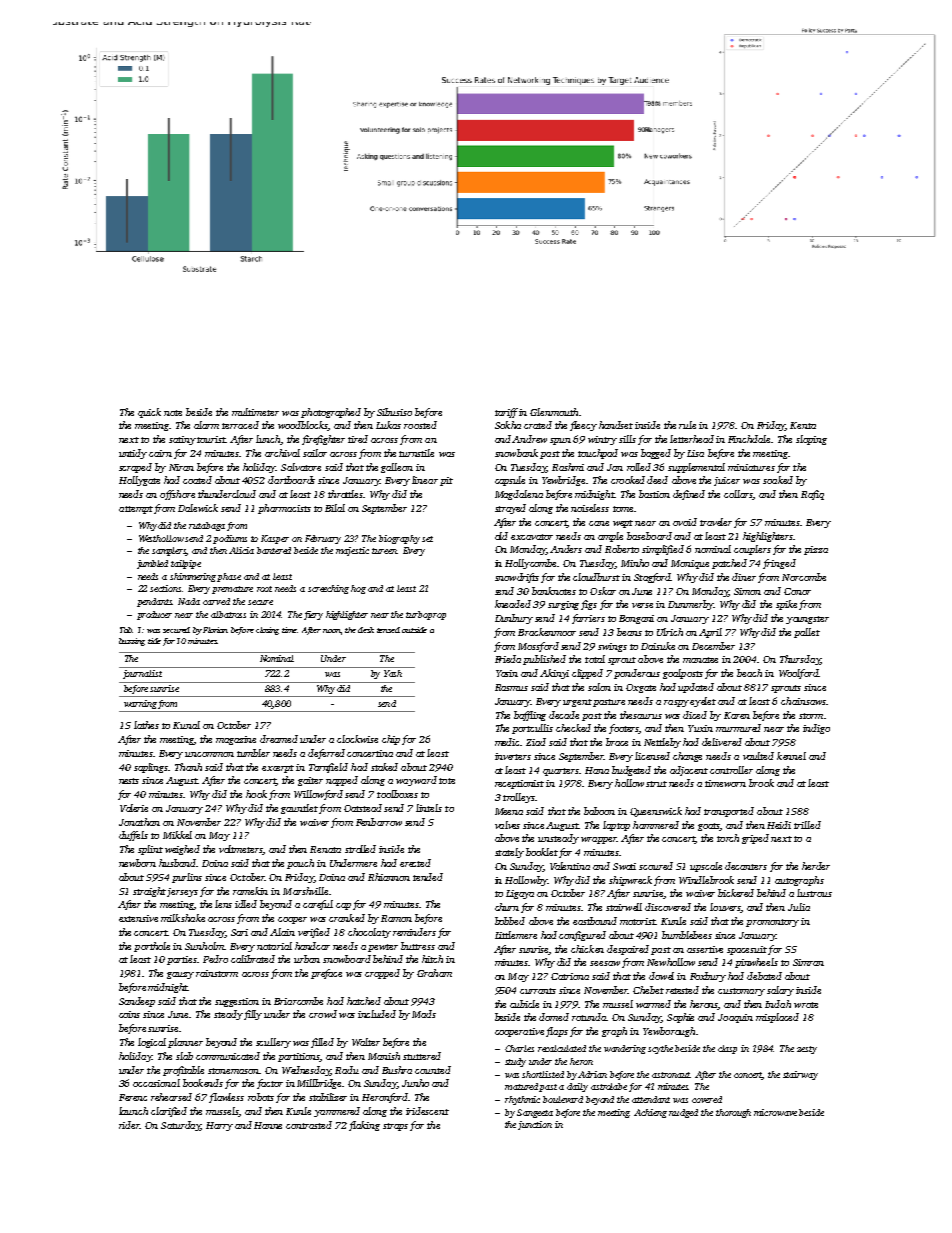  Describe the element at coordinates (747, 591) in the screenshot. I see `Simon` at that location.
